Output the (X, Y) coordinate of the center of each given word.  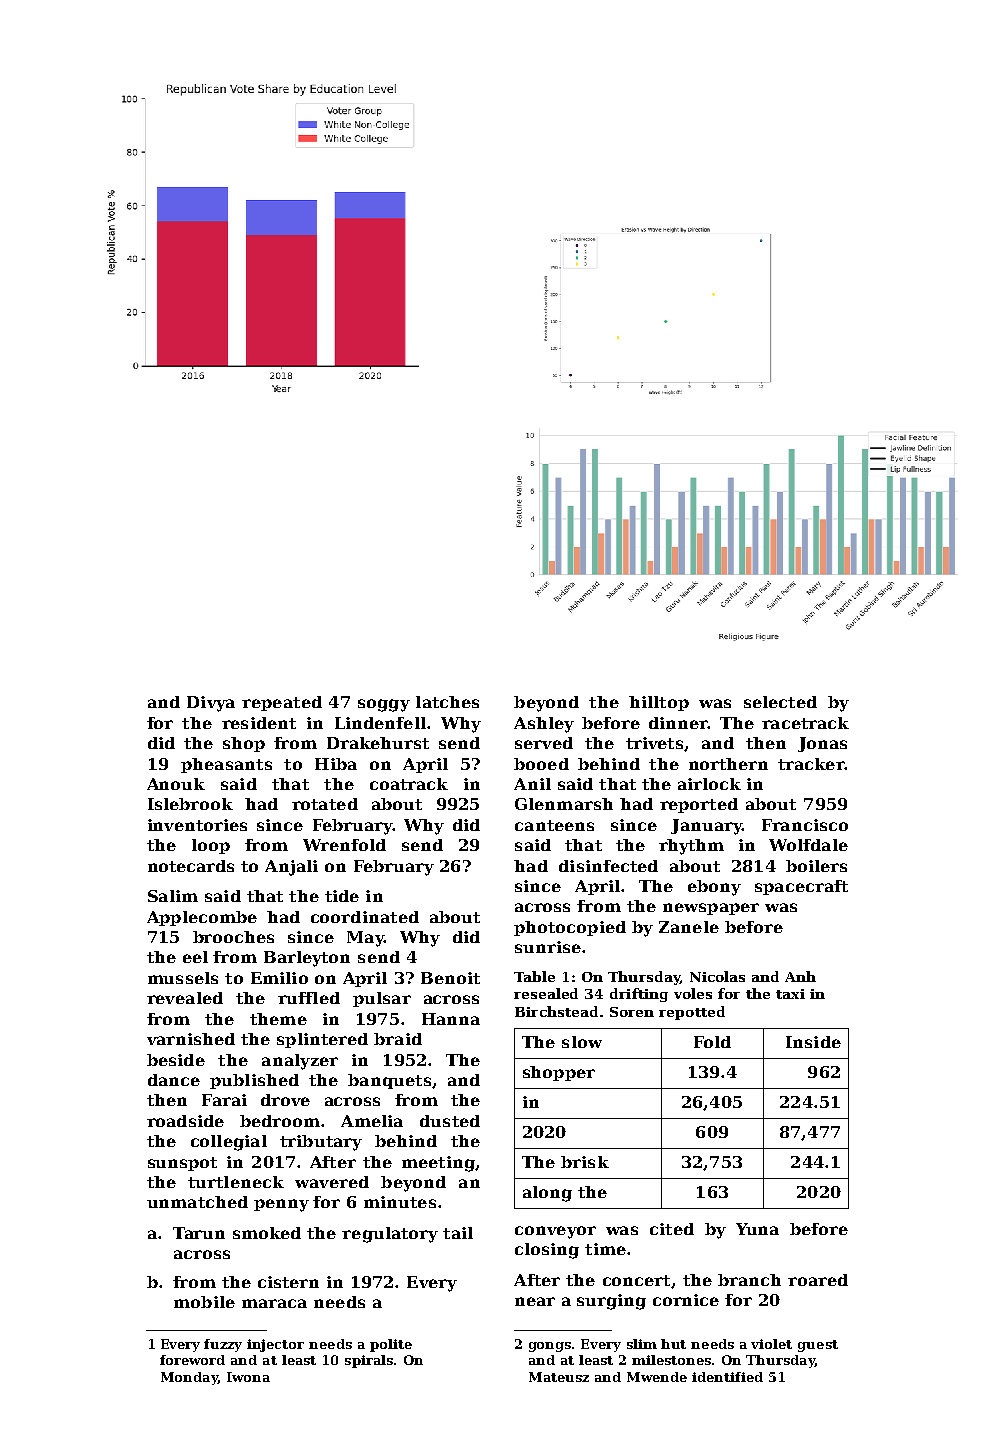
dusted (450, 1121)
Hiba (336, 764)
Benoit (450, 978)
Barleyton (307, 959)
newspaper (711, 909)
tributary (321, 1143)
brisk (585, 1162)
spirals (369, 1361)
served (544, 743)
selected (780, 702)
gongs (550, 1347)
